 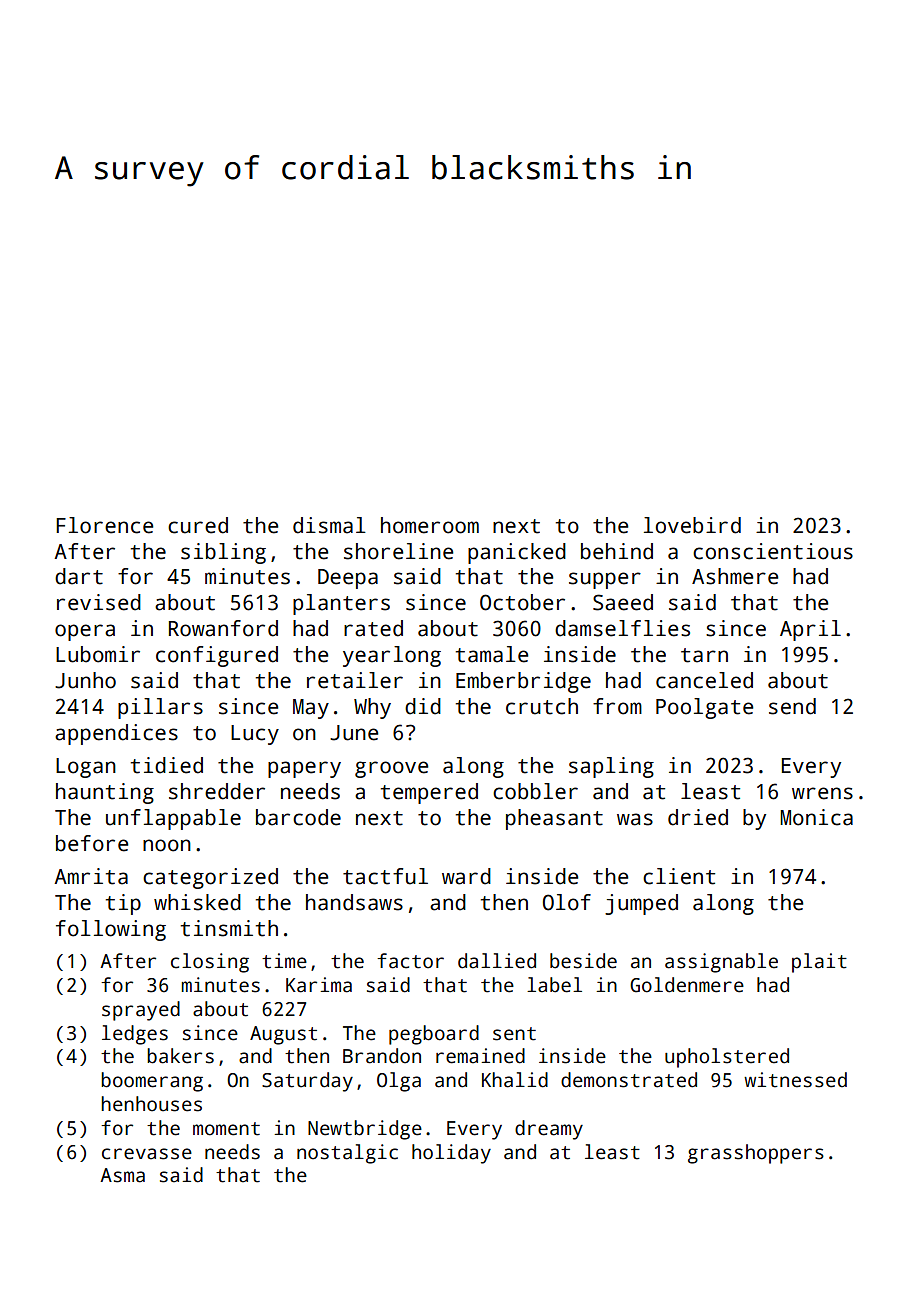 I want to click on Emberbridge, so click(x=523, y=682).
